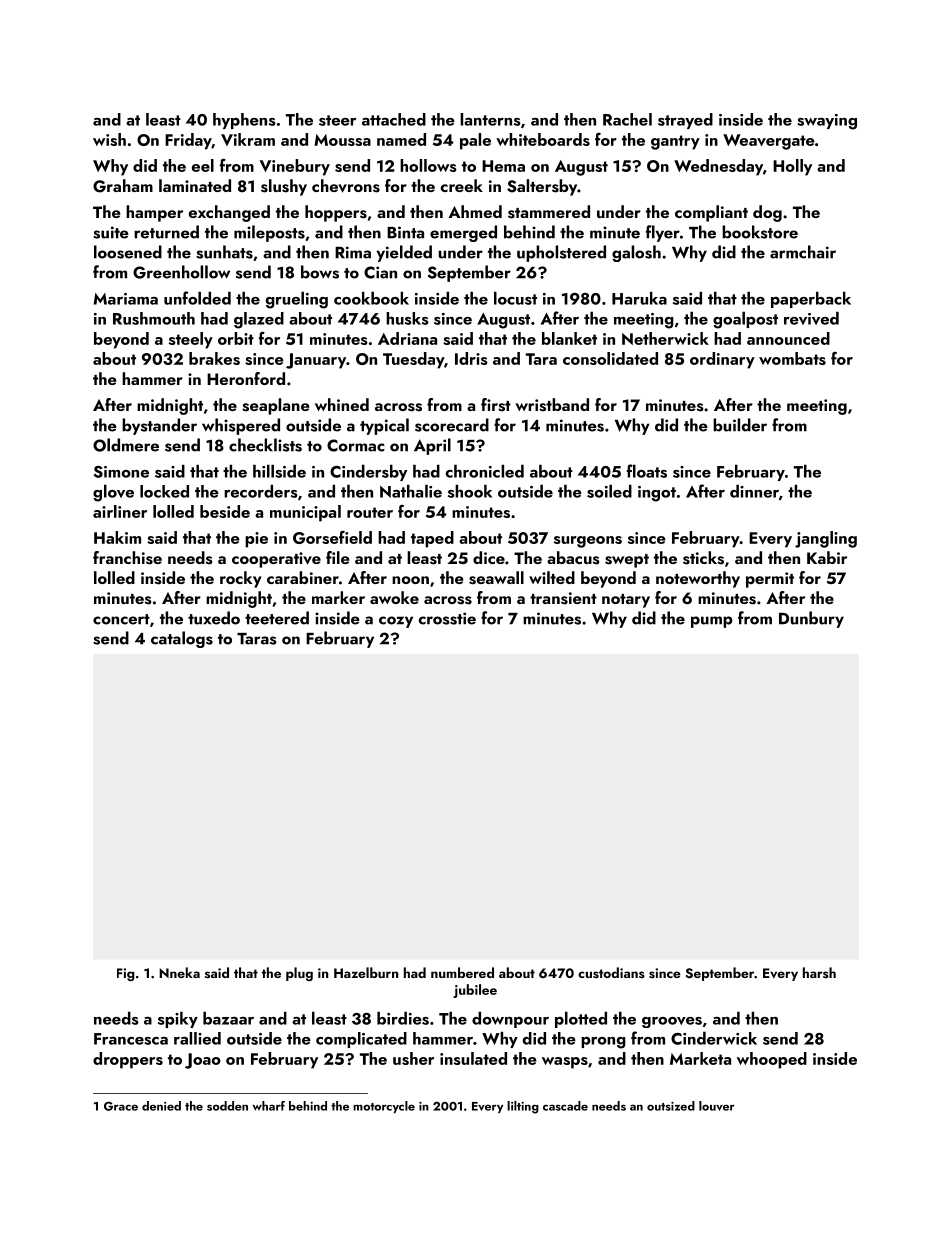 Image resolution: width=952 pixels, height=1233 pixels. What do you see at coordinates (754, 491) in the page?
I see `dinner` at bounding box center [754, 491].
